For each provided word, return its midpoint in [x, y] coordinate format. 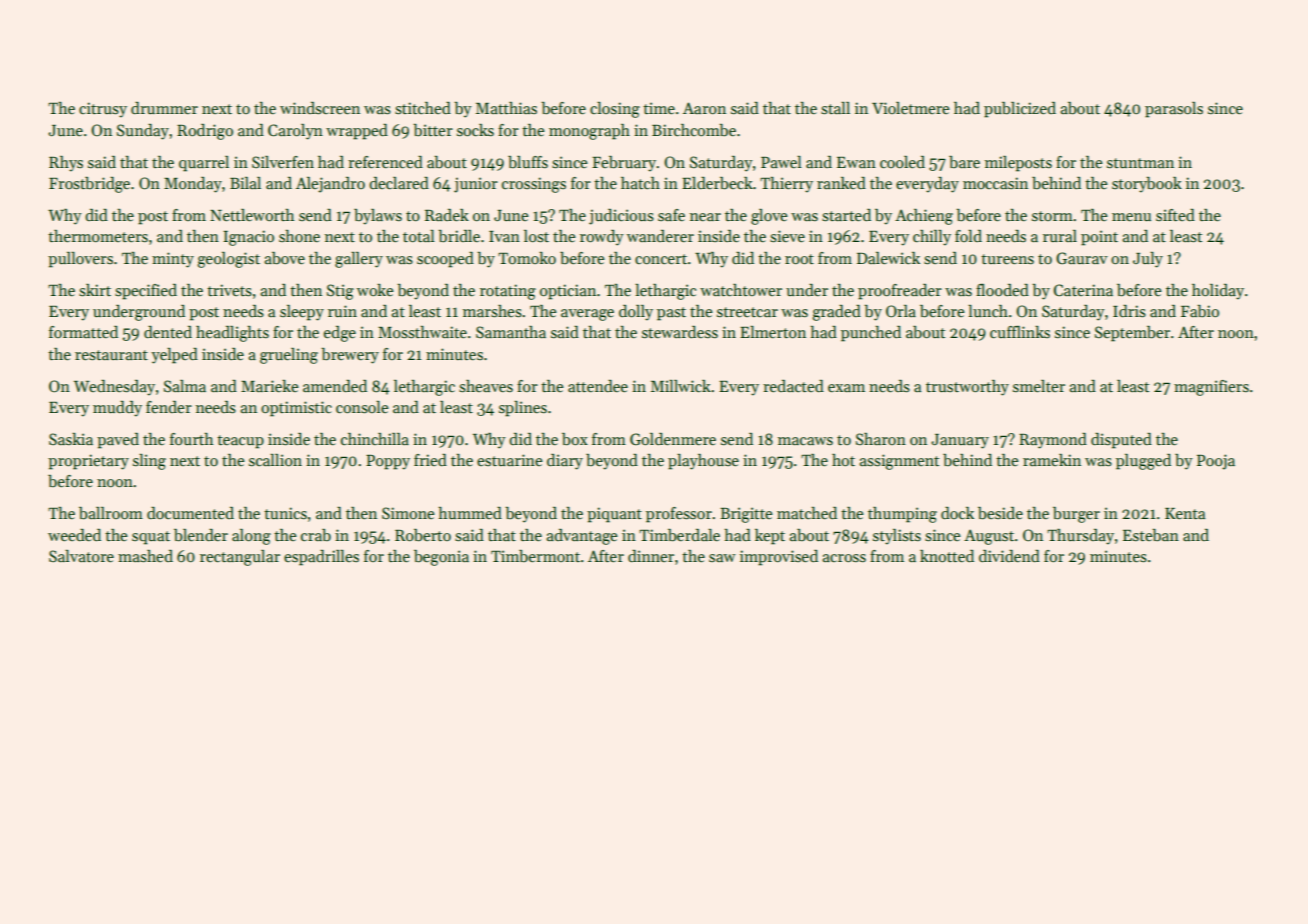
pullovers [80, 260]
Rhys [66, 164]
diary [565, 462]
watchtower [741, 290]
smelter [1039, 386]
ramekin [1052, 460]
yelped [174, 356]
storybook [1147, 185]
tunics [285, 513]
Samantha [511, 332]
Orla [901, 311]
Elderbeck [717, 183]
